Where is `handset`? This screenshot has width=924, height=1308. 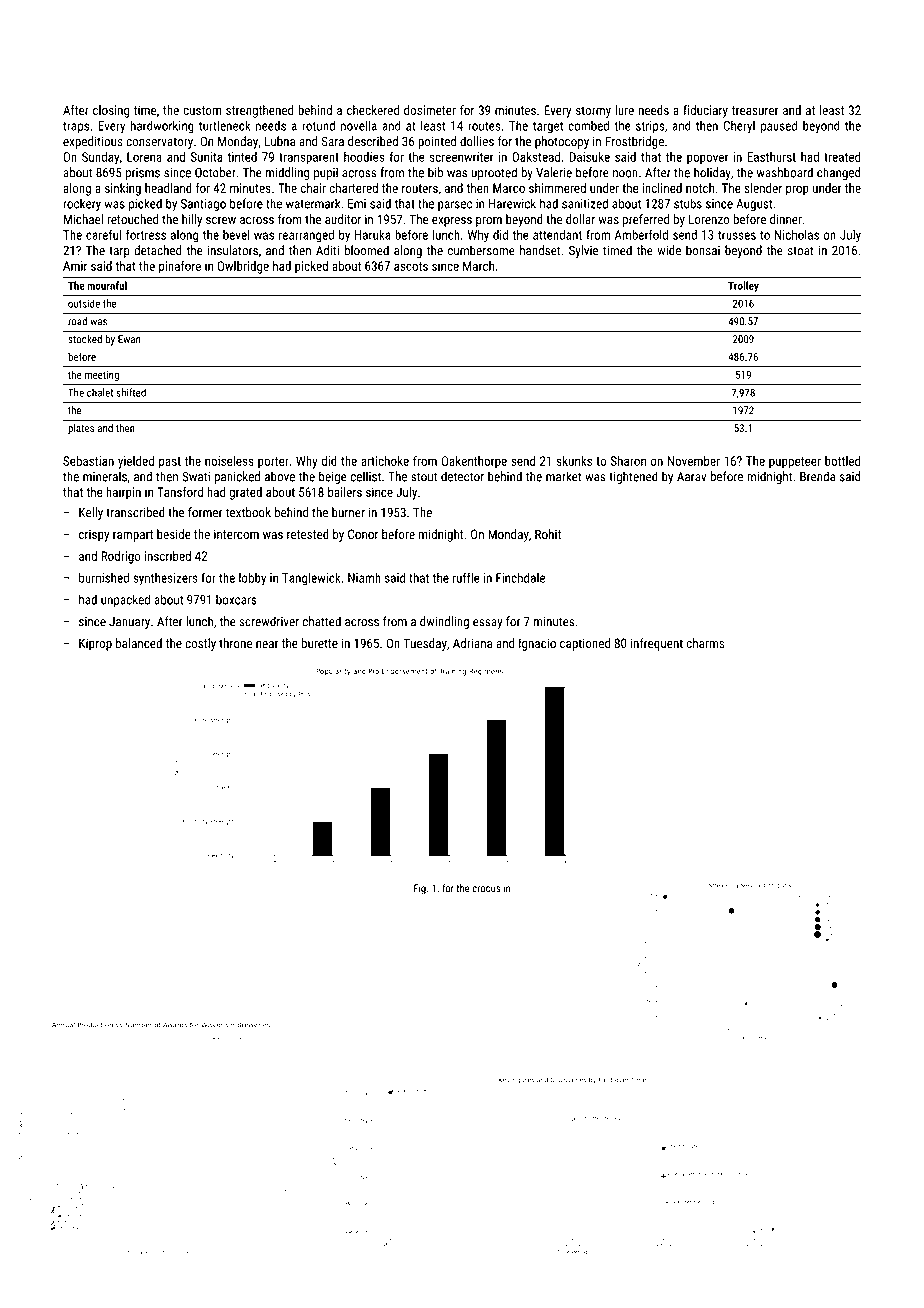 handset is located at coordinates (540, 250).
